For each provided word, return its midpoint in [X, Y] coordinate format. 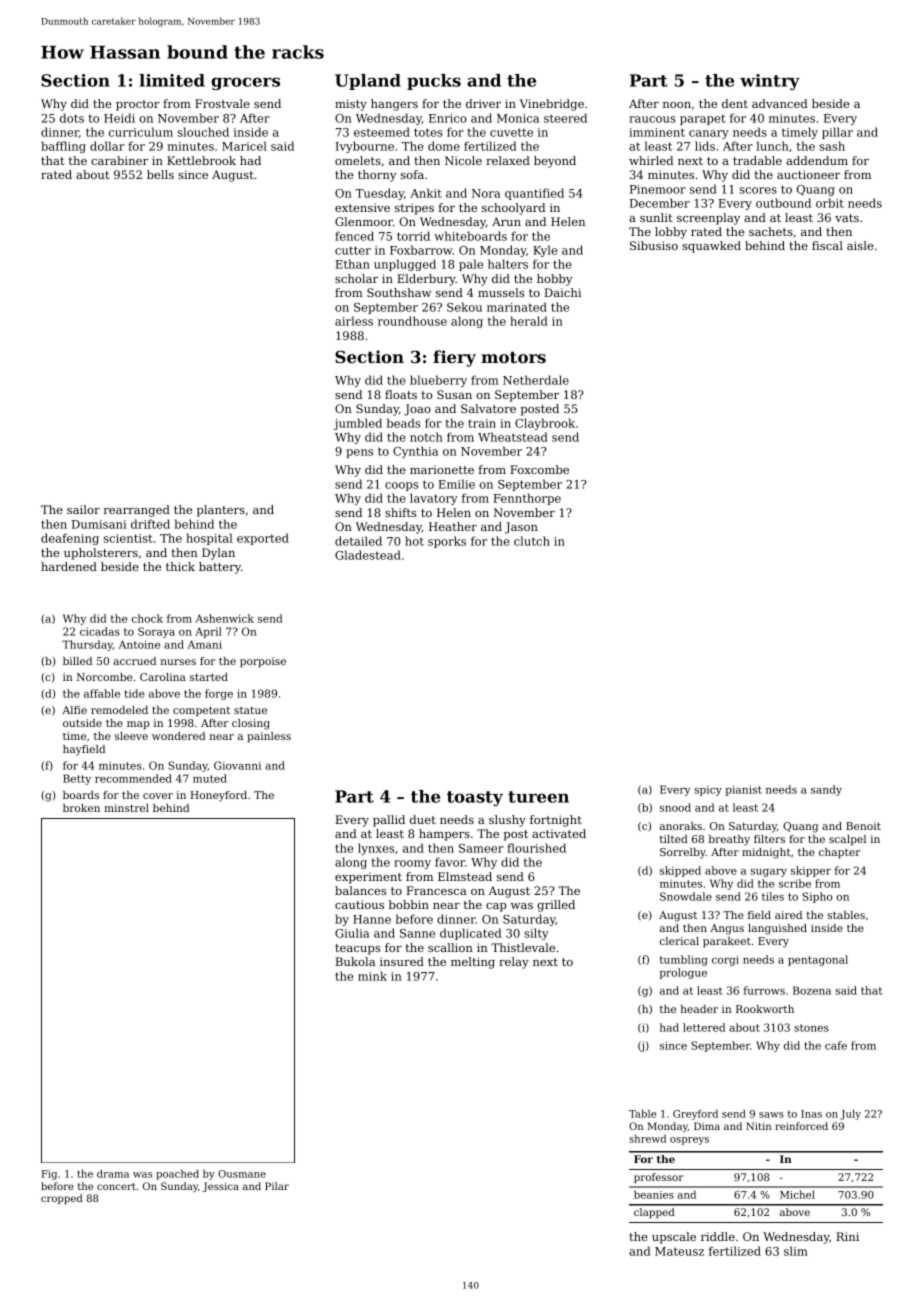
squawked [711, 247]
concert [116, 1186]
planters [221, 511]
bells [160, 174]
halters [508, 264]
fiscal [827, 245]
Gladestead [368, 555]
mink [372, 976]
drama [113, 1174]
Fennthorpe [527, 499]
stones [811, 1028]
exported [263, 539]
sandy [826, 790]
